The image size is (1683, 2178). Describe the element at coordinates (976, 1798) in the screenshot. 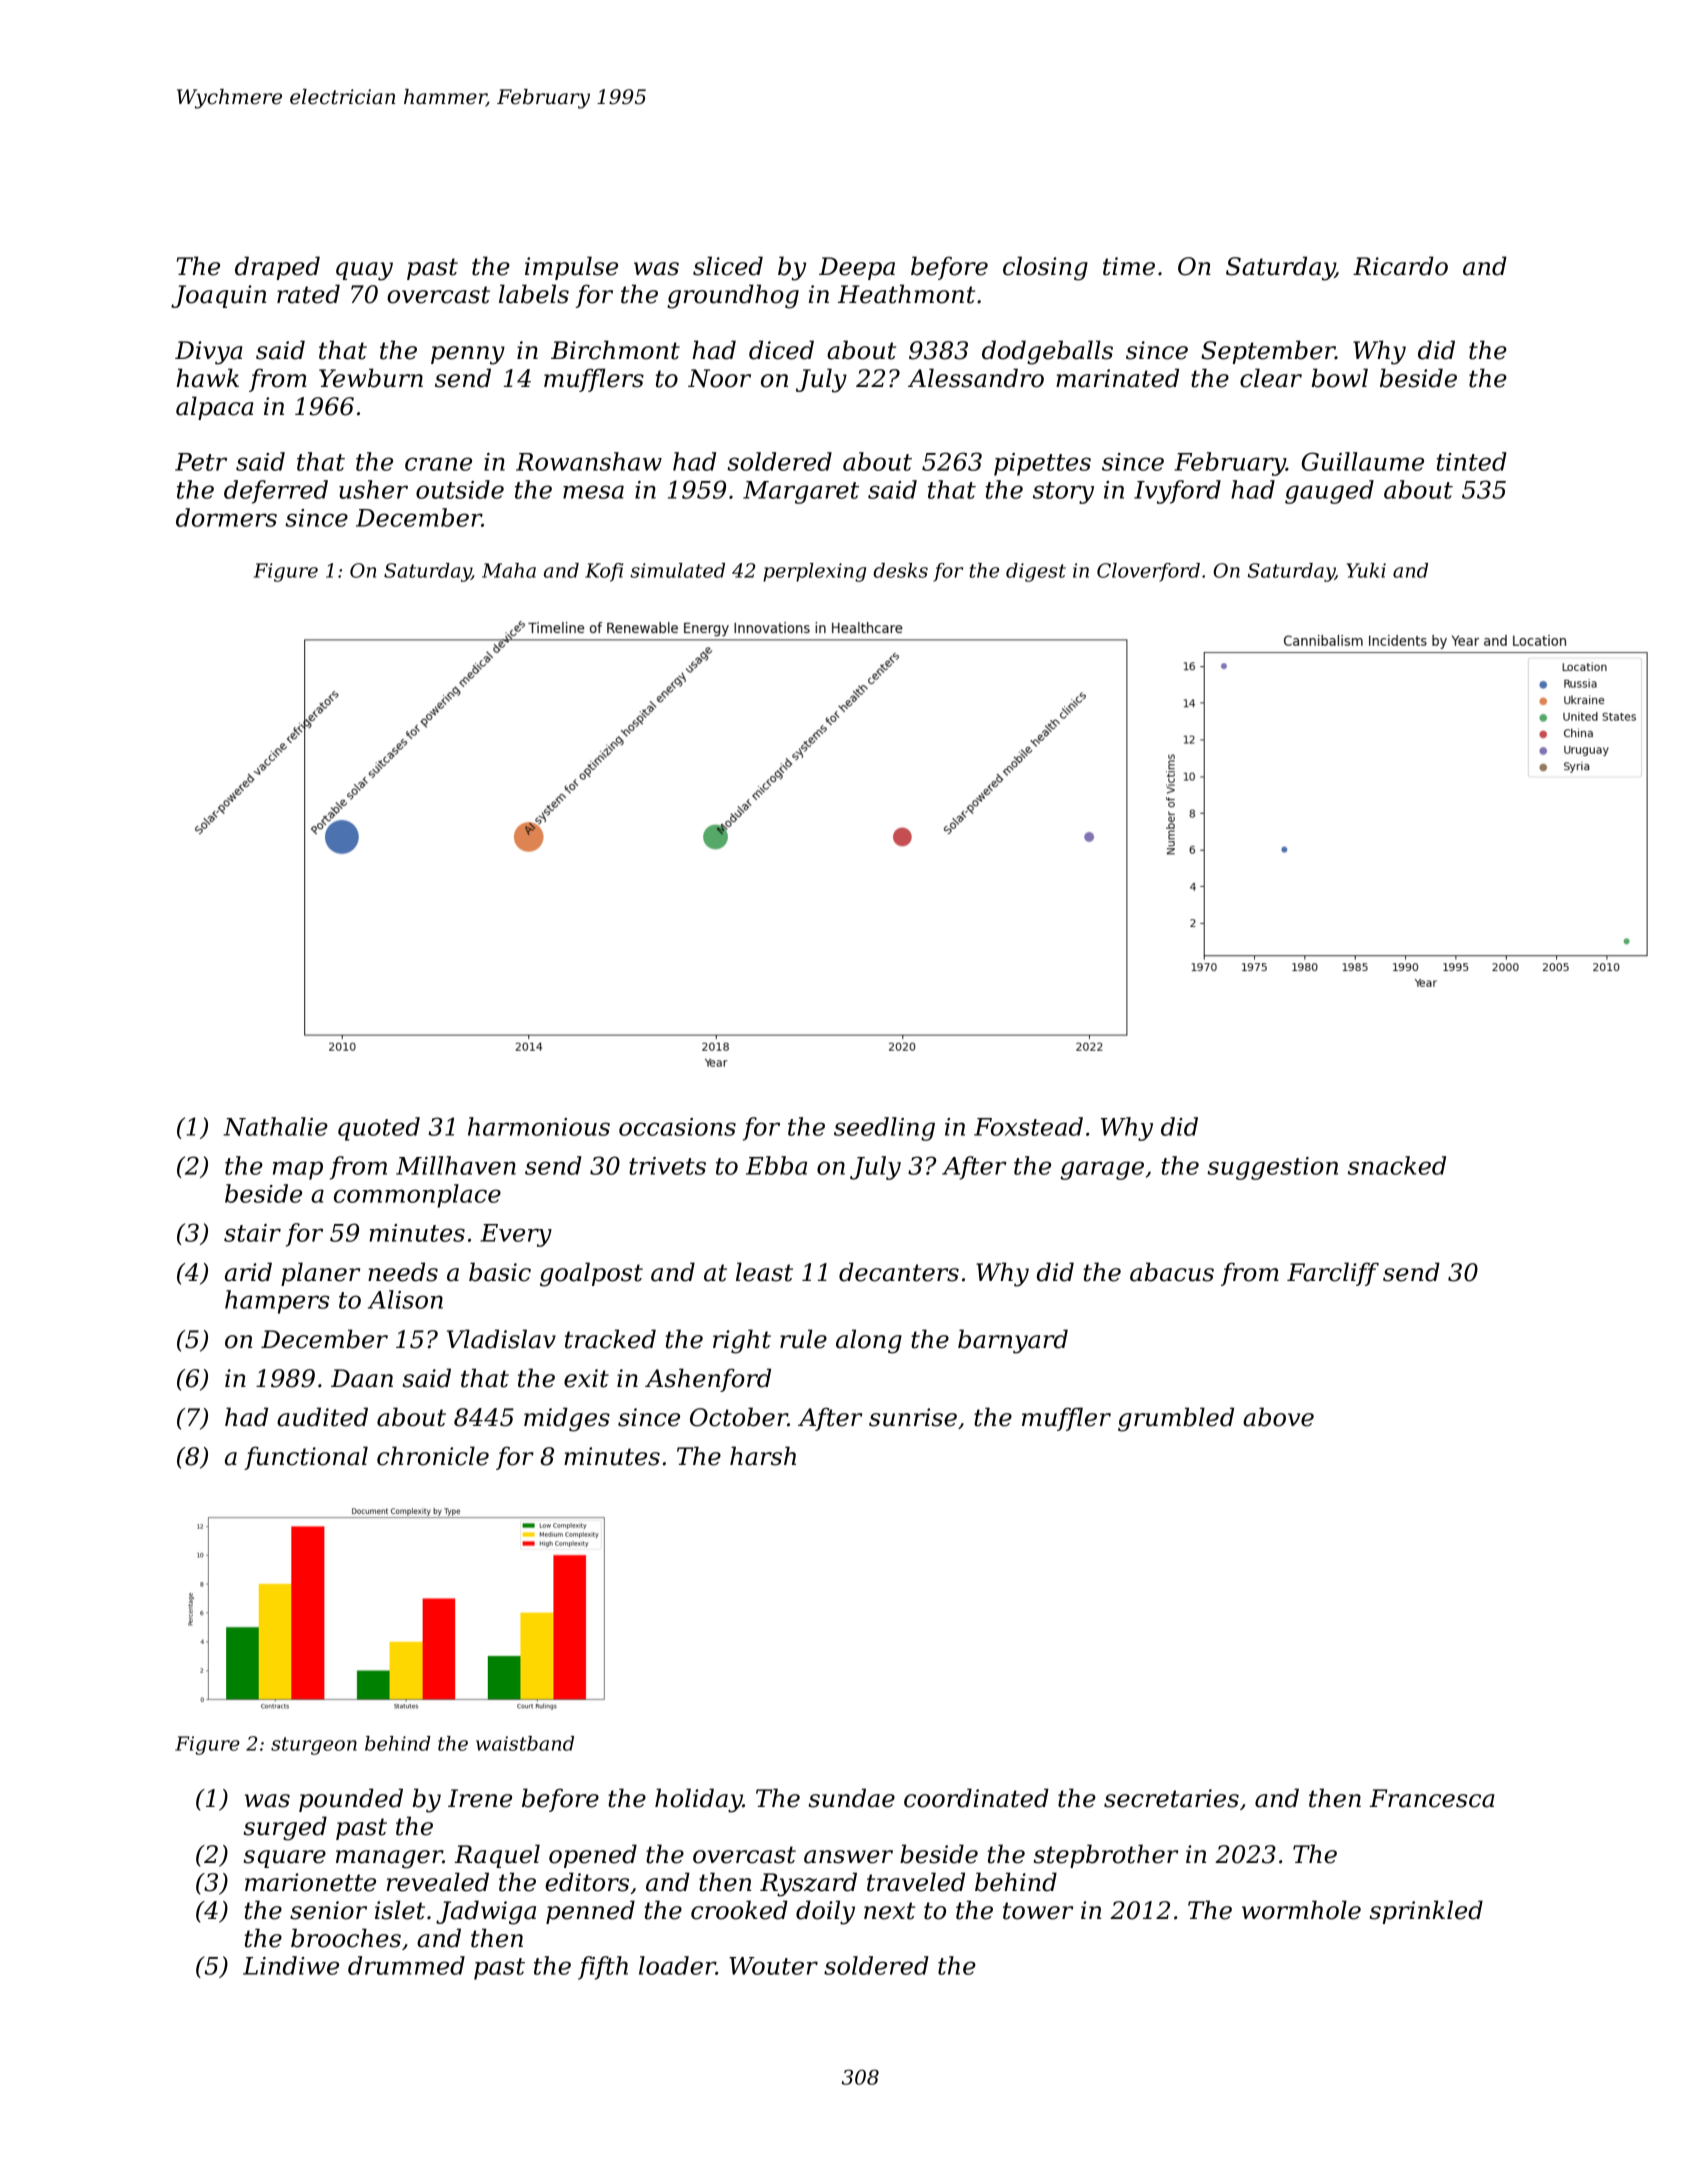

I see `coordinated` at that location.
